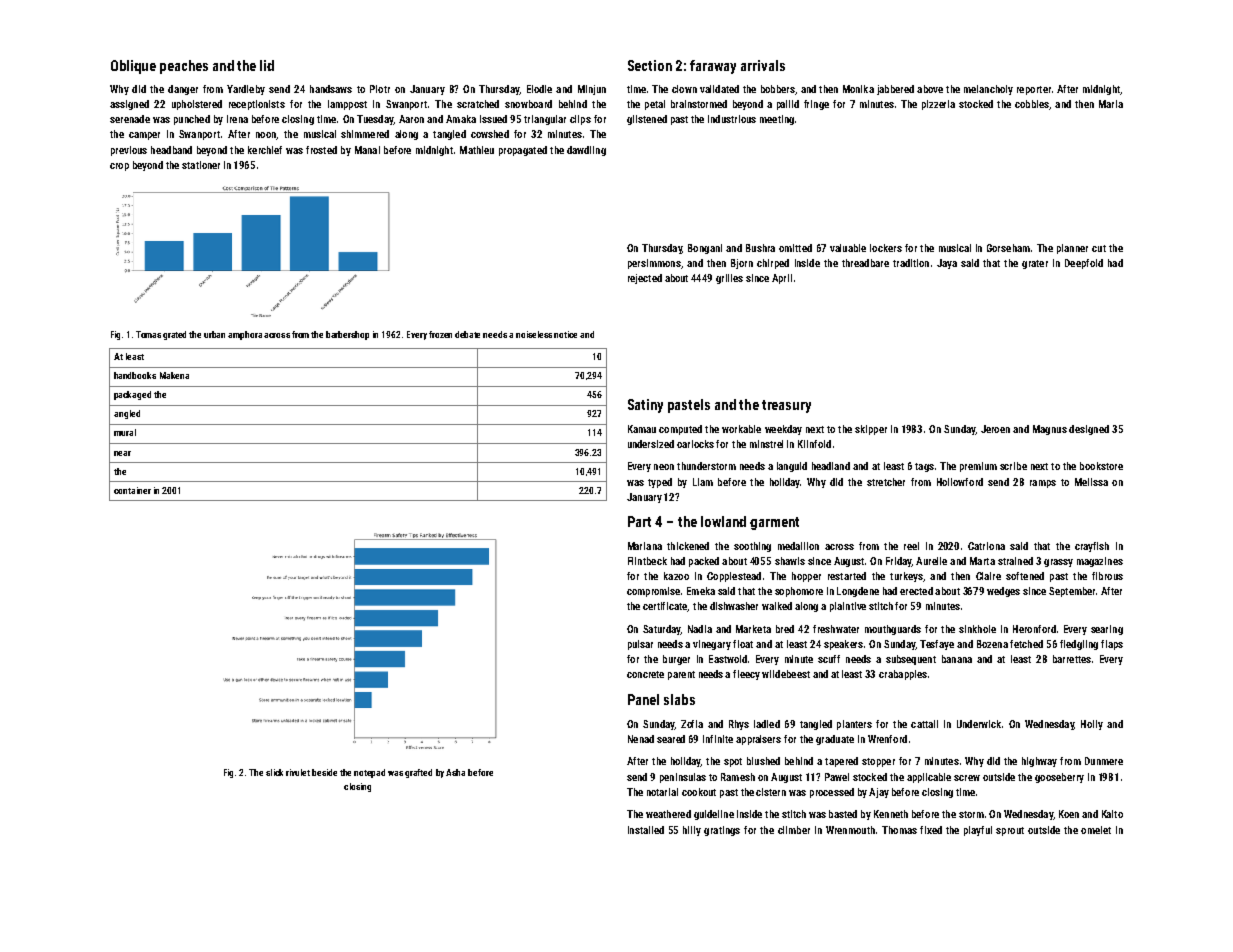  Describe the element at coordinates (642, 429) in the screenshot. I see `Kamau` at that location.
